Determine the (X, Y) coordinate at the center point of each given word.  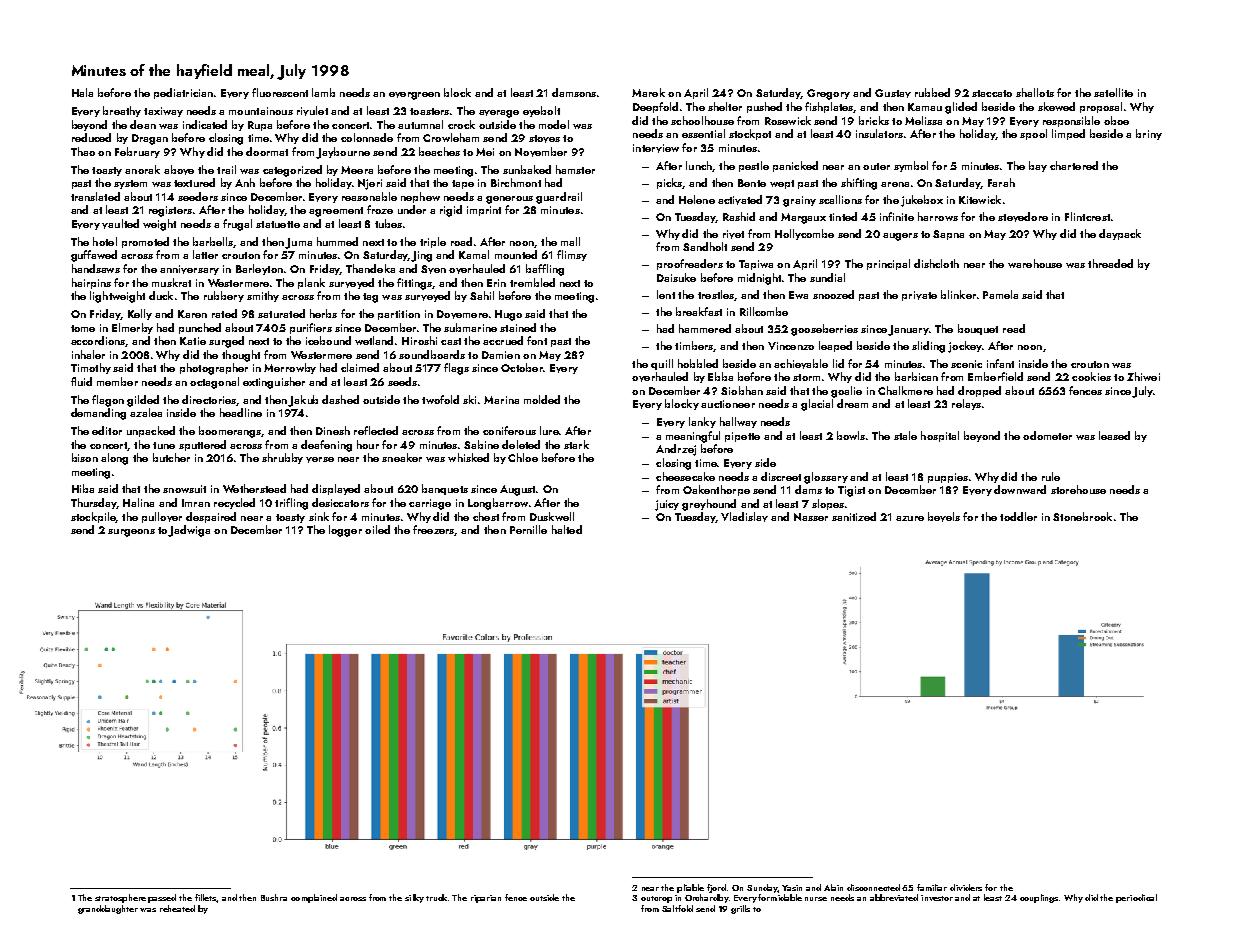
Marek (648, 92)
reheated (177, 908)
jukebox (922, 201)
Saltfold (677, 908)
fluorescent (280, 92)
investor (937, 898)
